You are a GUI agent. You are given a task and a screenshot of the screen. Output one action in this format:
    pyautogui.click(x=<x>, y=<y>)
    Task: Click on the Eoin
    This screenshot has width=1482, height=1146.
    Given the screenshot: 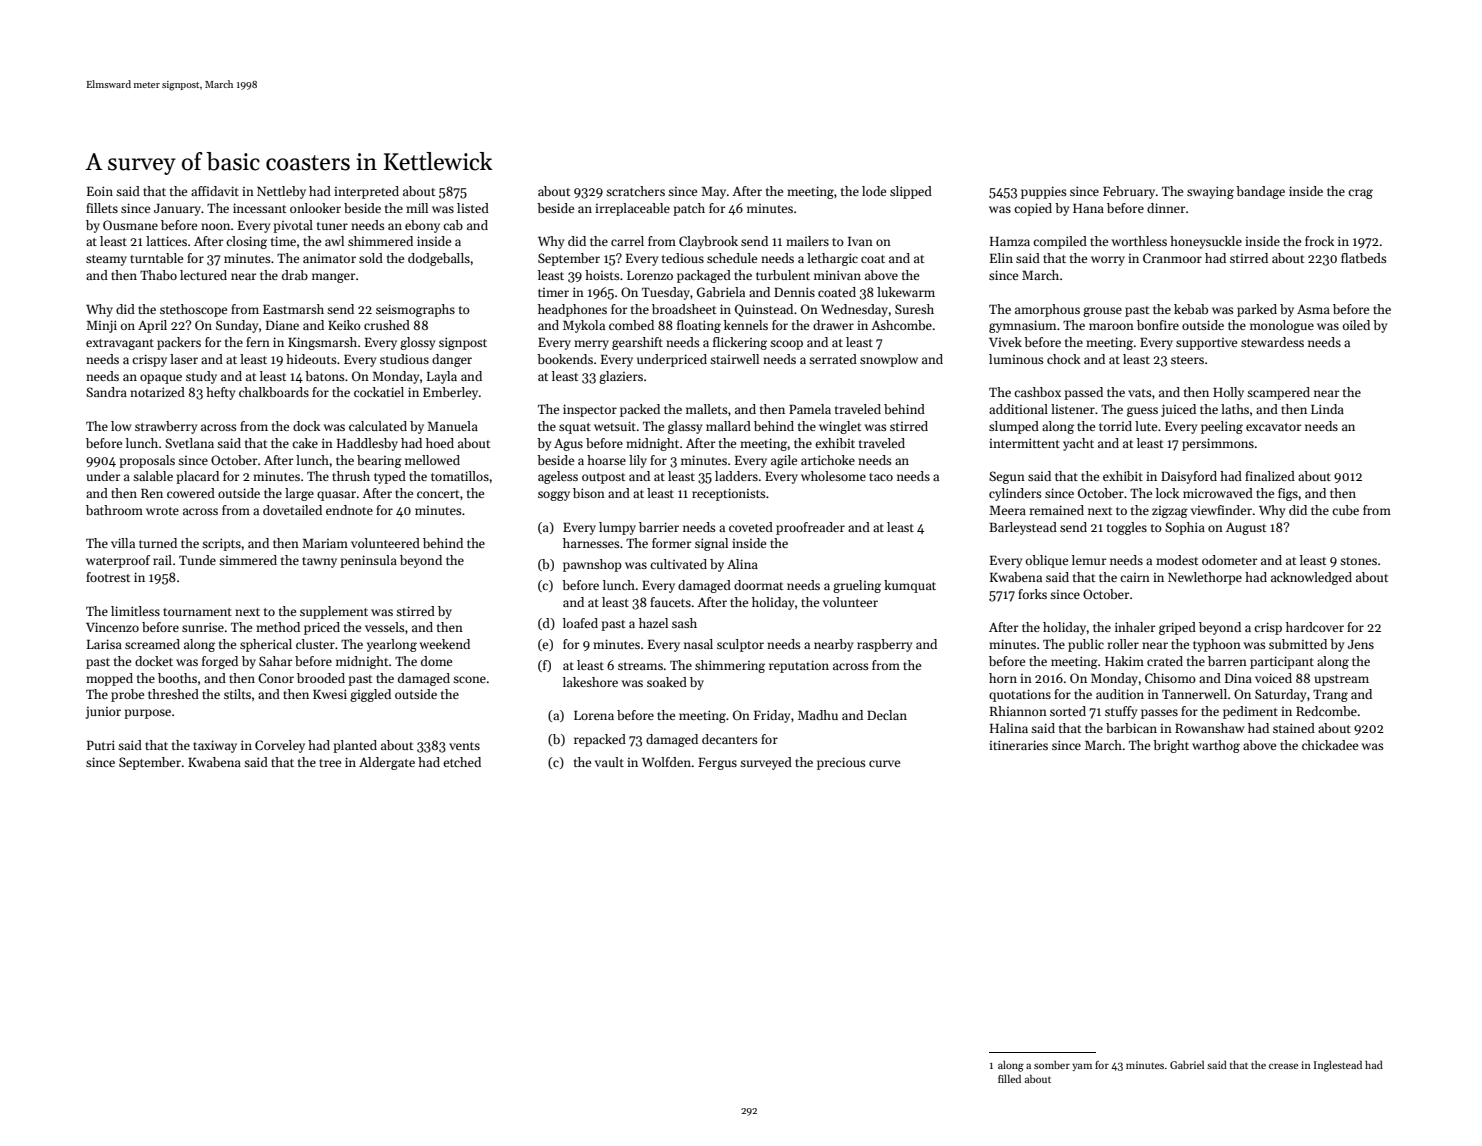 What is the action you would take?
    pyautogui.click(x=100, y=191)
